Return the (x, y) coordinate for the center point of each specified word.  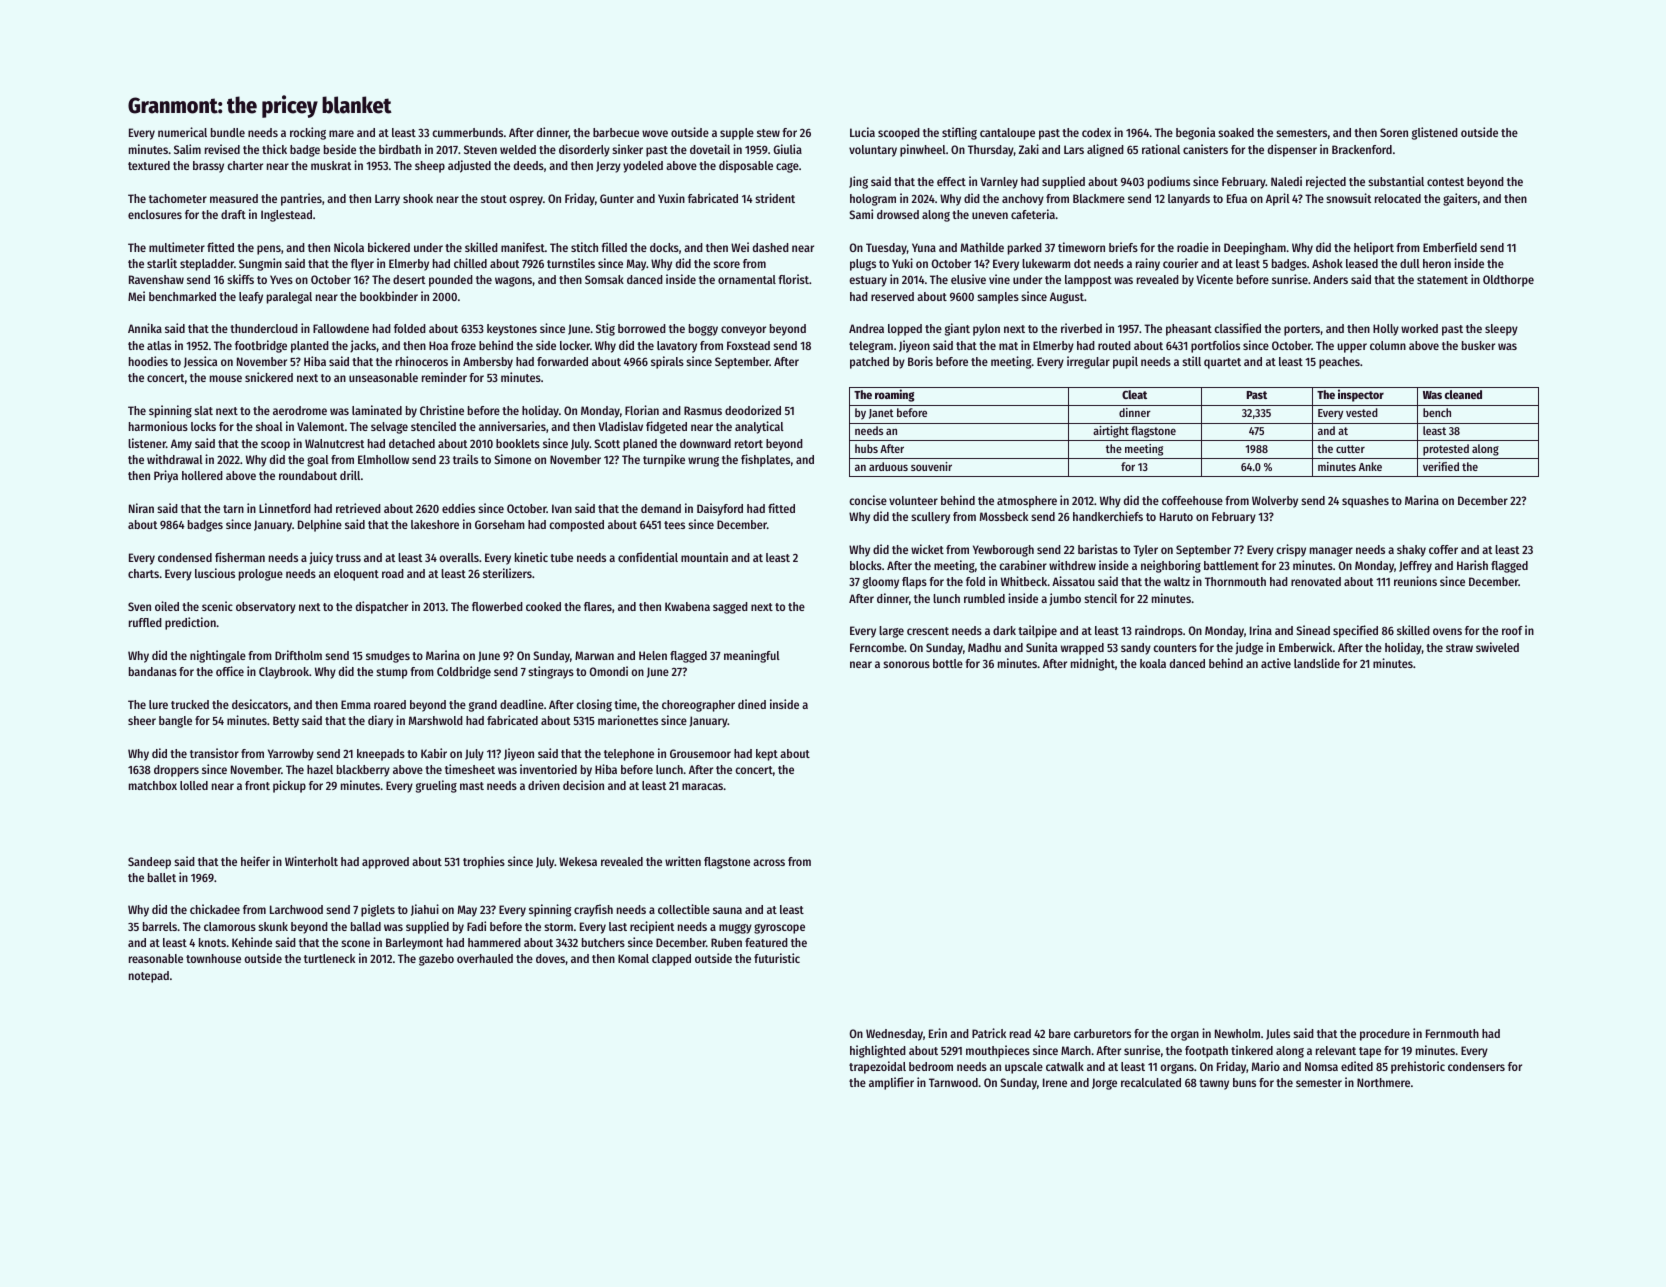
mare (341, 133)
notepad (149, 977)
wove (655, 133)
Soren (1394, 132)
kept (767, 755)
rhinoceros (422, 361)
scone (355, 943)
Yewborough (1003, 551)
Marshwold (436, 720)
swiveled (1497, 647)
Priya (166, 476)
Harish (1472, 565)
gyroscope (779, 929)
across (769, 862)
